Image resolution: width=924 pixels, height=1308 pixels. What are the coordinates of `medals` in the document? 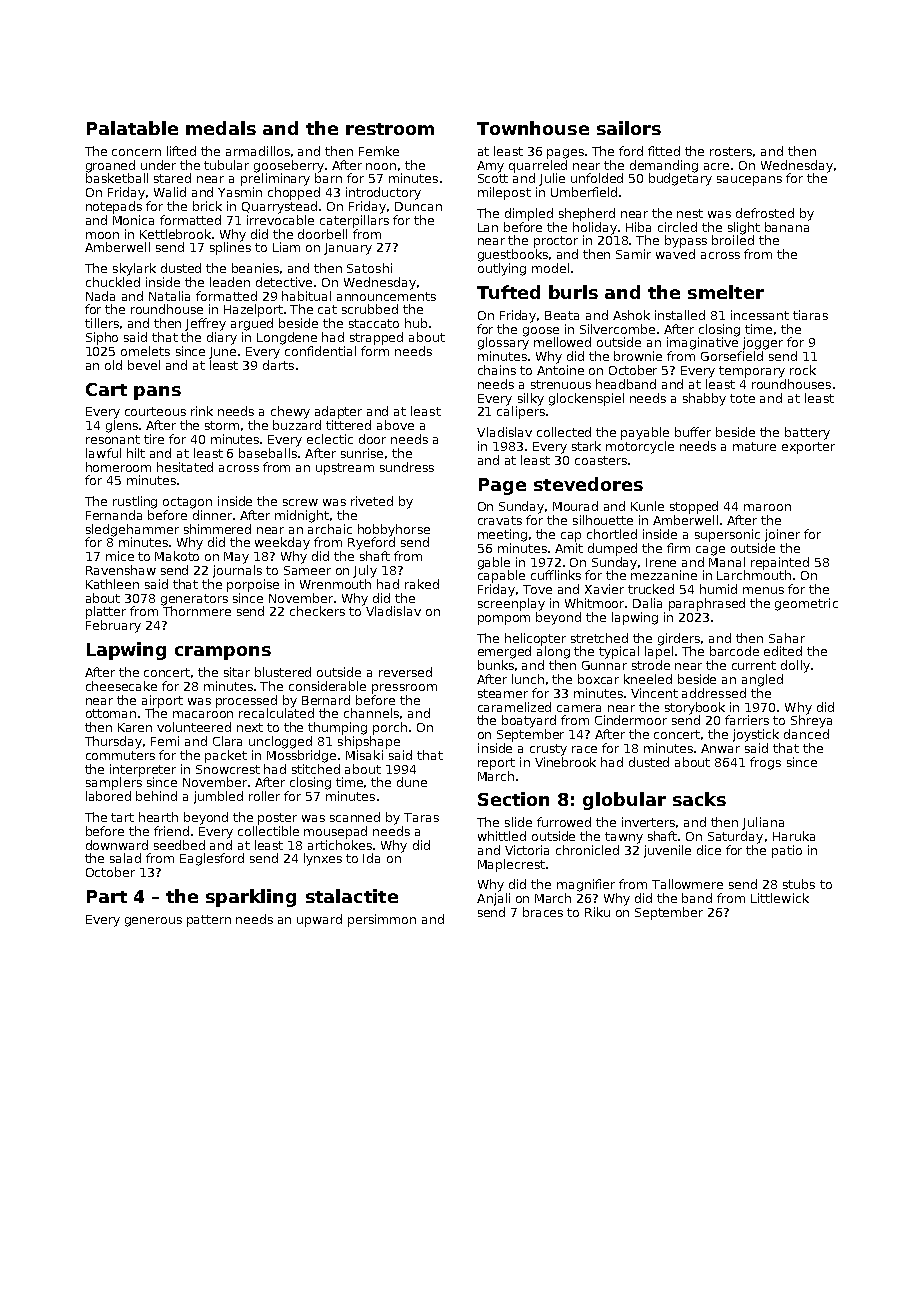 It's located at (221, 128).
